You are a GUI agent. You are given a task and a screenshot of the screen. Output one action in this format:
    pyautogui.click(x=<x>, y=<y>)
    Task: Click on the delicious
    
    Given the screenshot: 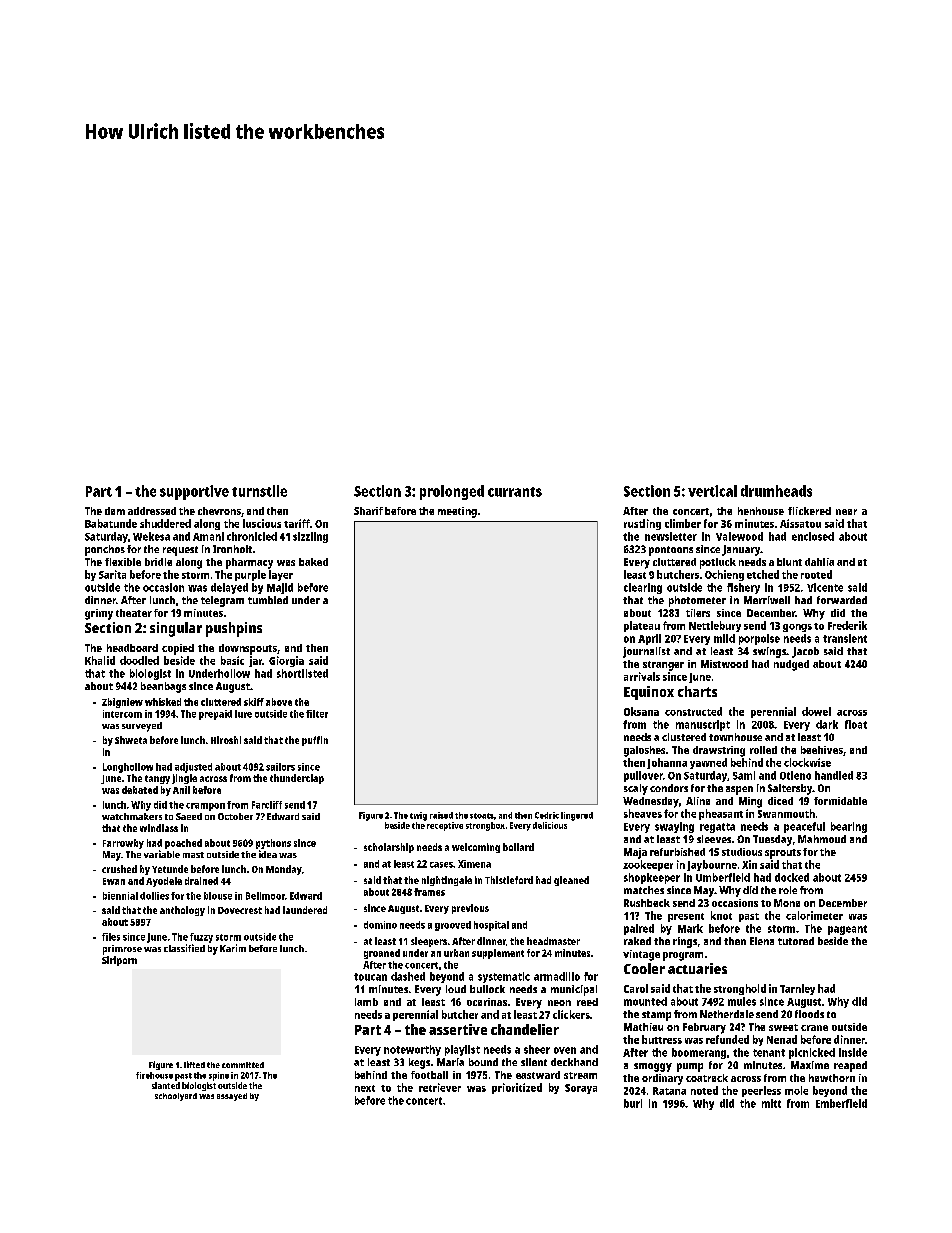 What is the action you would take?
    pyautogui.click(x=550, y=825)
